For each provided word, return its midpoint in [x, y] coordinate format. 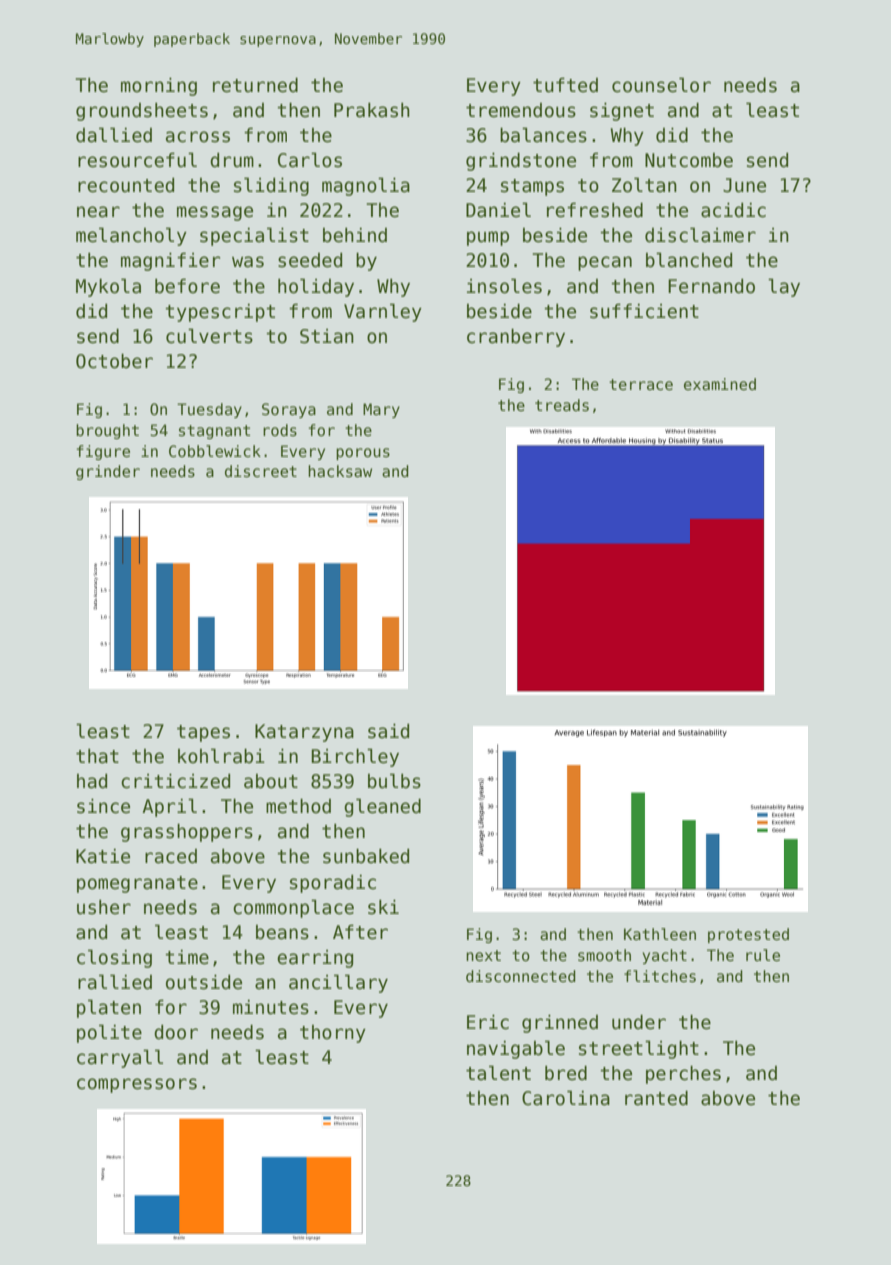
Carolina [566, 1098]
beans [282, 932]
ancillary [338, 983]
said [388, 731]
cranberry [516, 337]
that [97, 756]
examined [720, 384]
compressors [137, 1085]
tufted [565, 85]
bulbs [394, 781]
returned [255, 85]
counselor [661, 85]
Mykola [108, 287]
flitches [660, 976]
